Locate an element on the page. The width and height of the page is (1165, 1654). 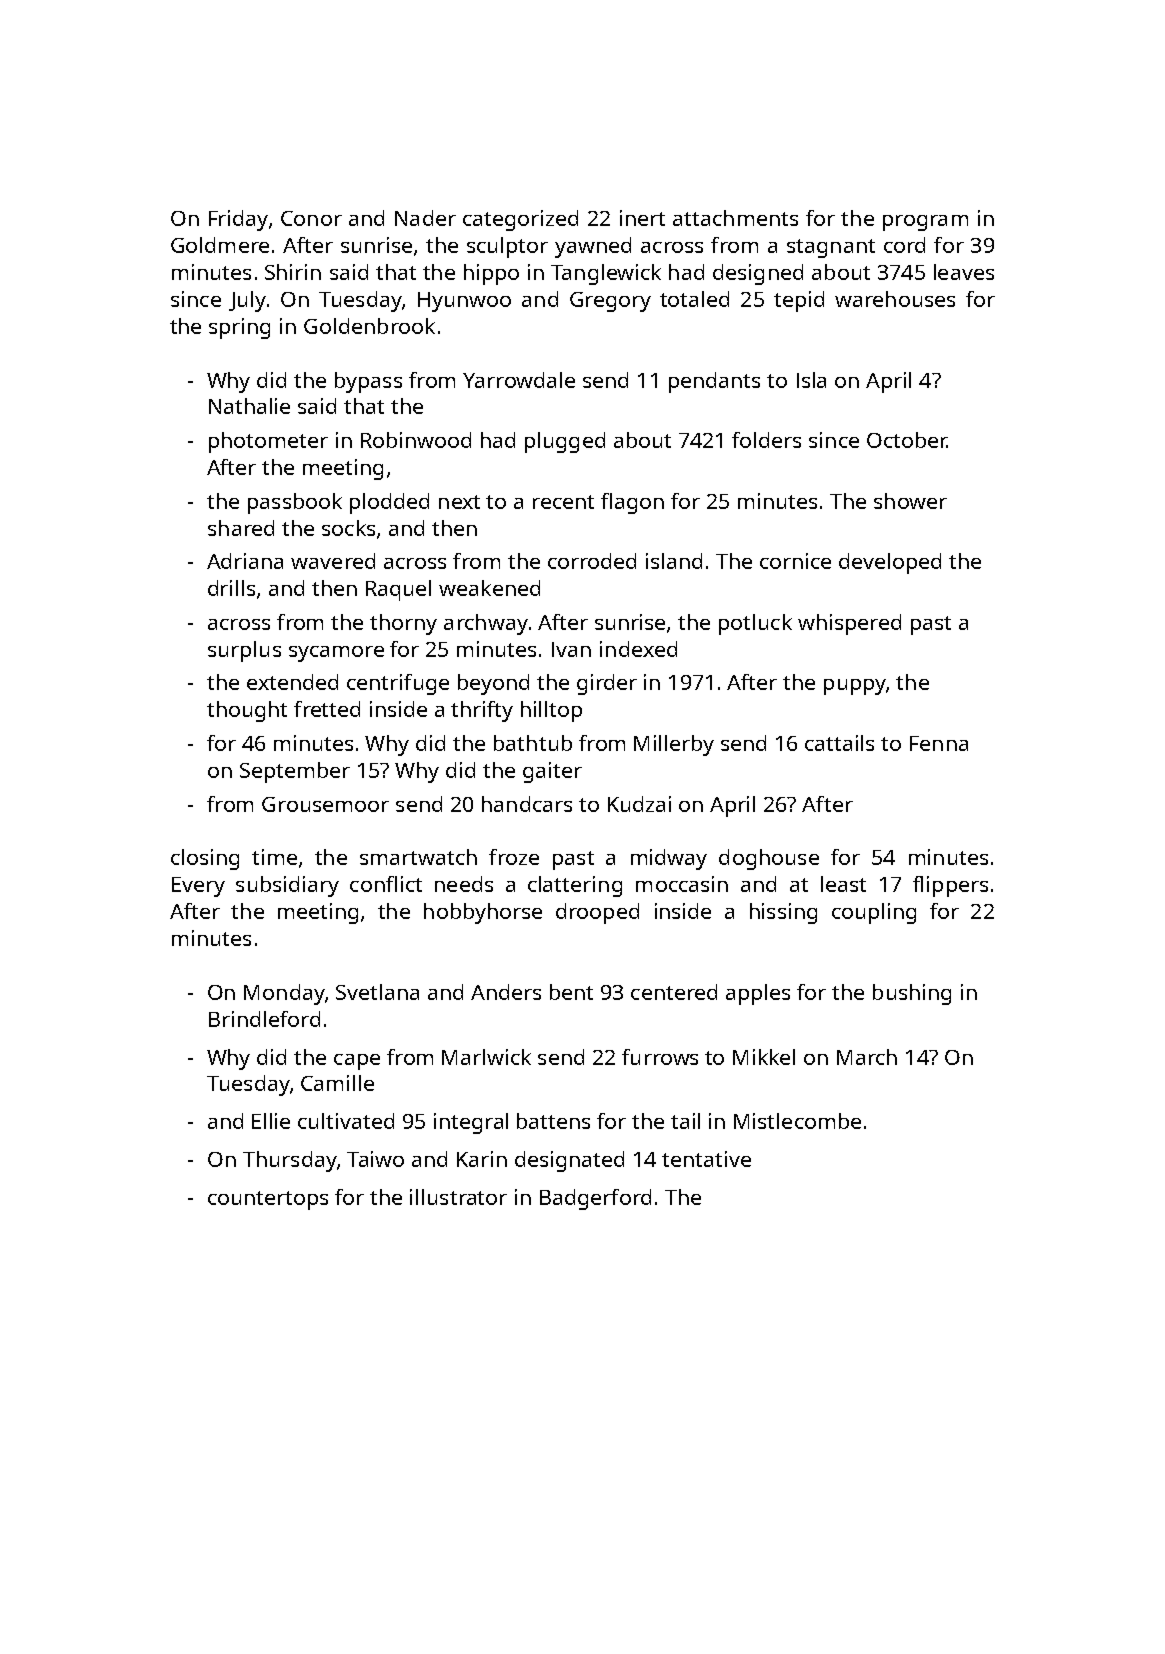
plodded is located at coordinates (389, 503).
